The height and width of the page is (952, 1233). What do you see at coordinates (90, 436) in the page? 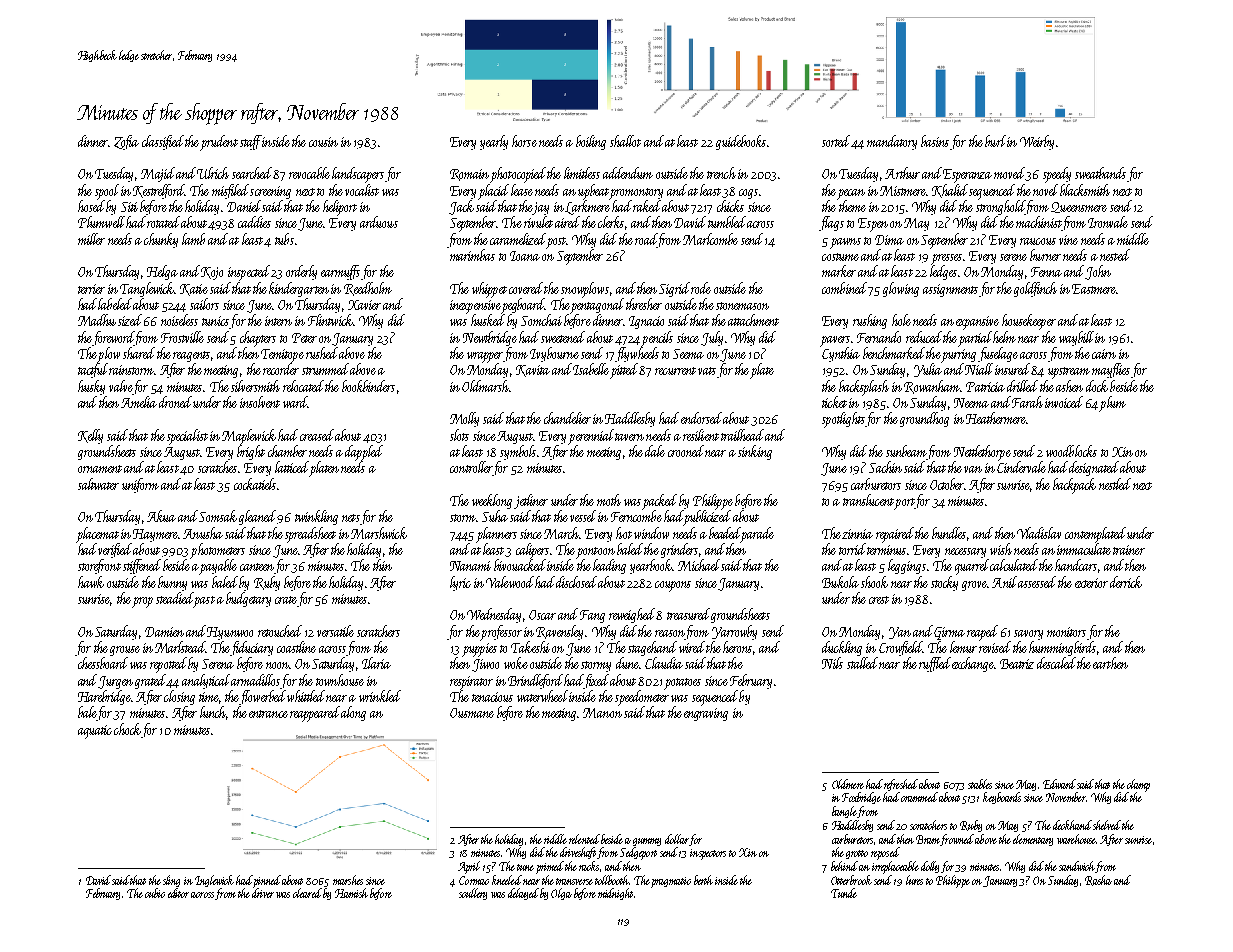
I see `Kelly` at bounding box center [90, 436].
